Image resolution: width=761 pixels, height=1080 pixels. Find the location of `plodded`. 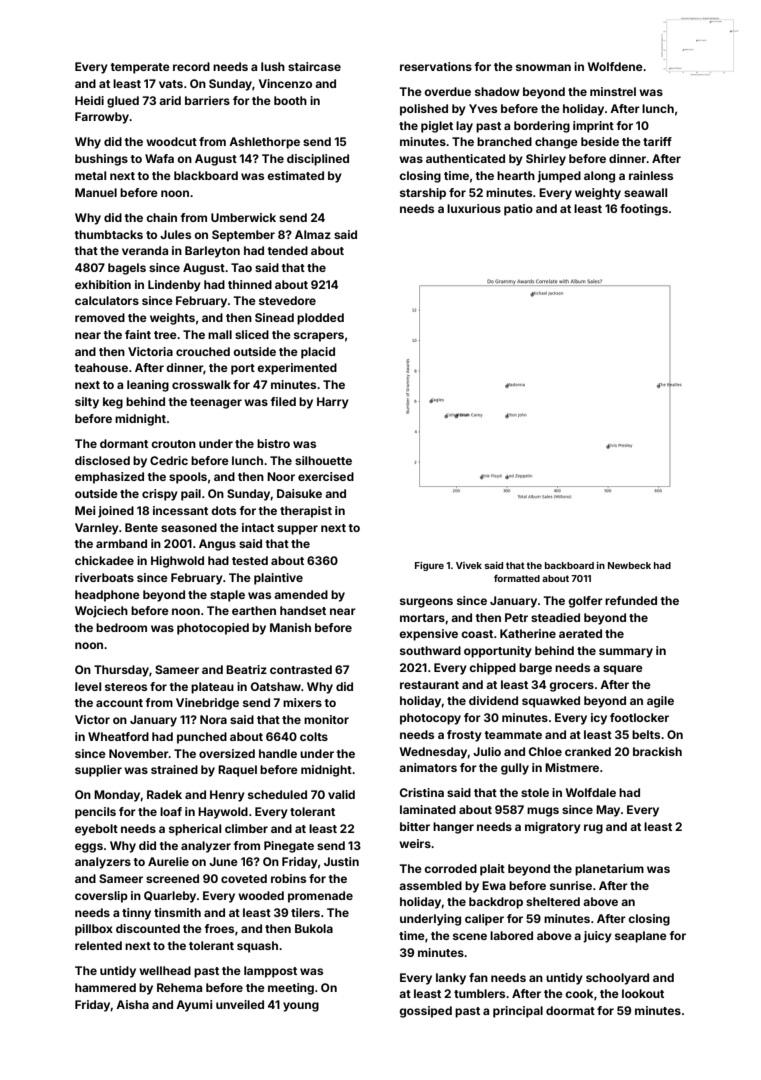

plodded is located at coordinates (320, 319).
